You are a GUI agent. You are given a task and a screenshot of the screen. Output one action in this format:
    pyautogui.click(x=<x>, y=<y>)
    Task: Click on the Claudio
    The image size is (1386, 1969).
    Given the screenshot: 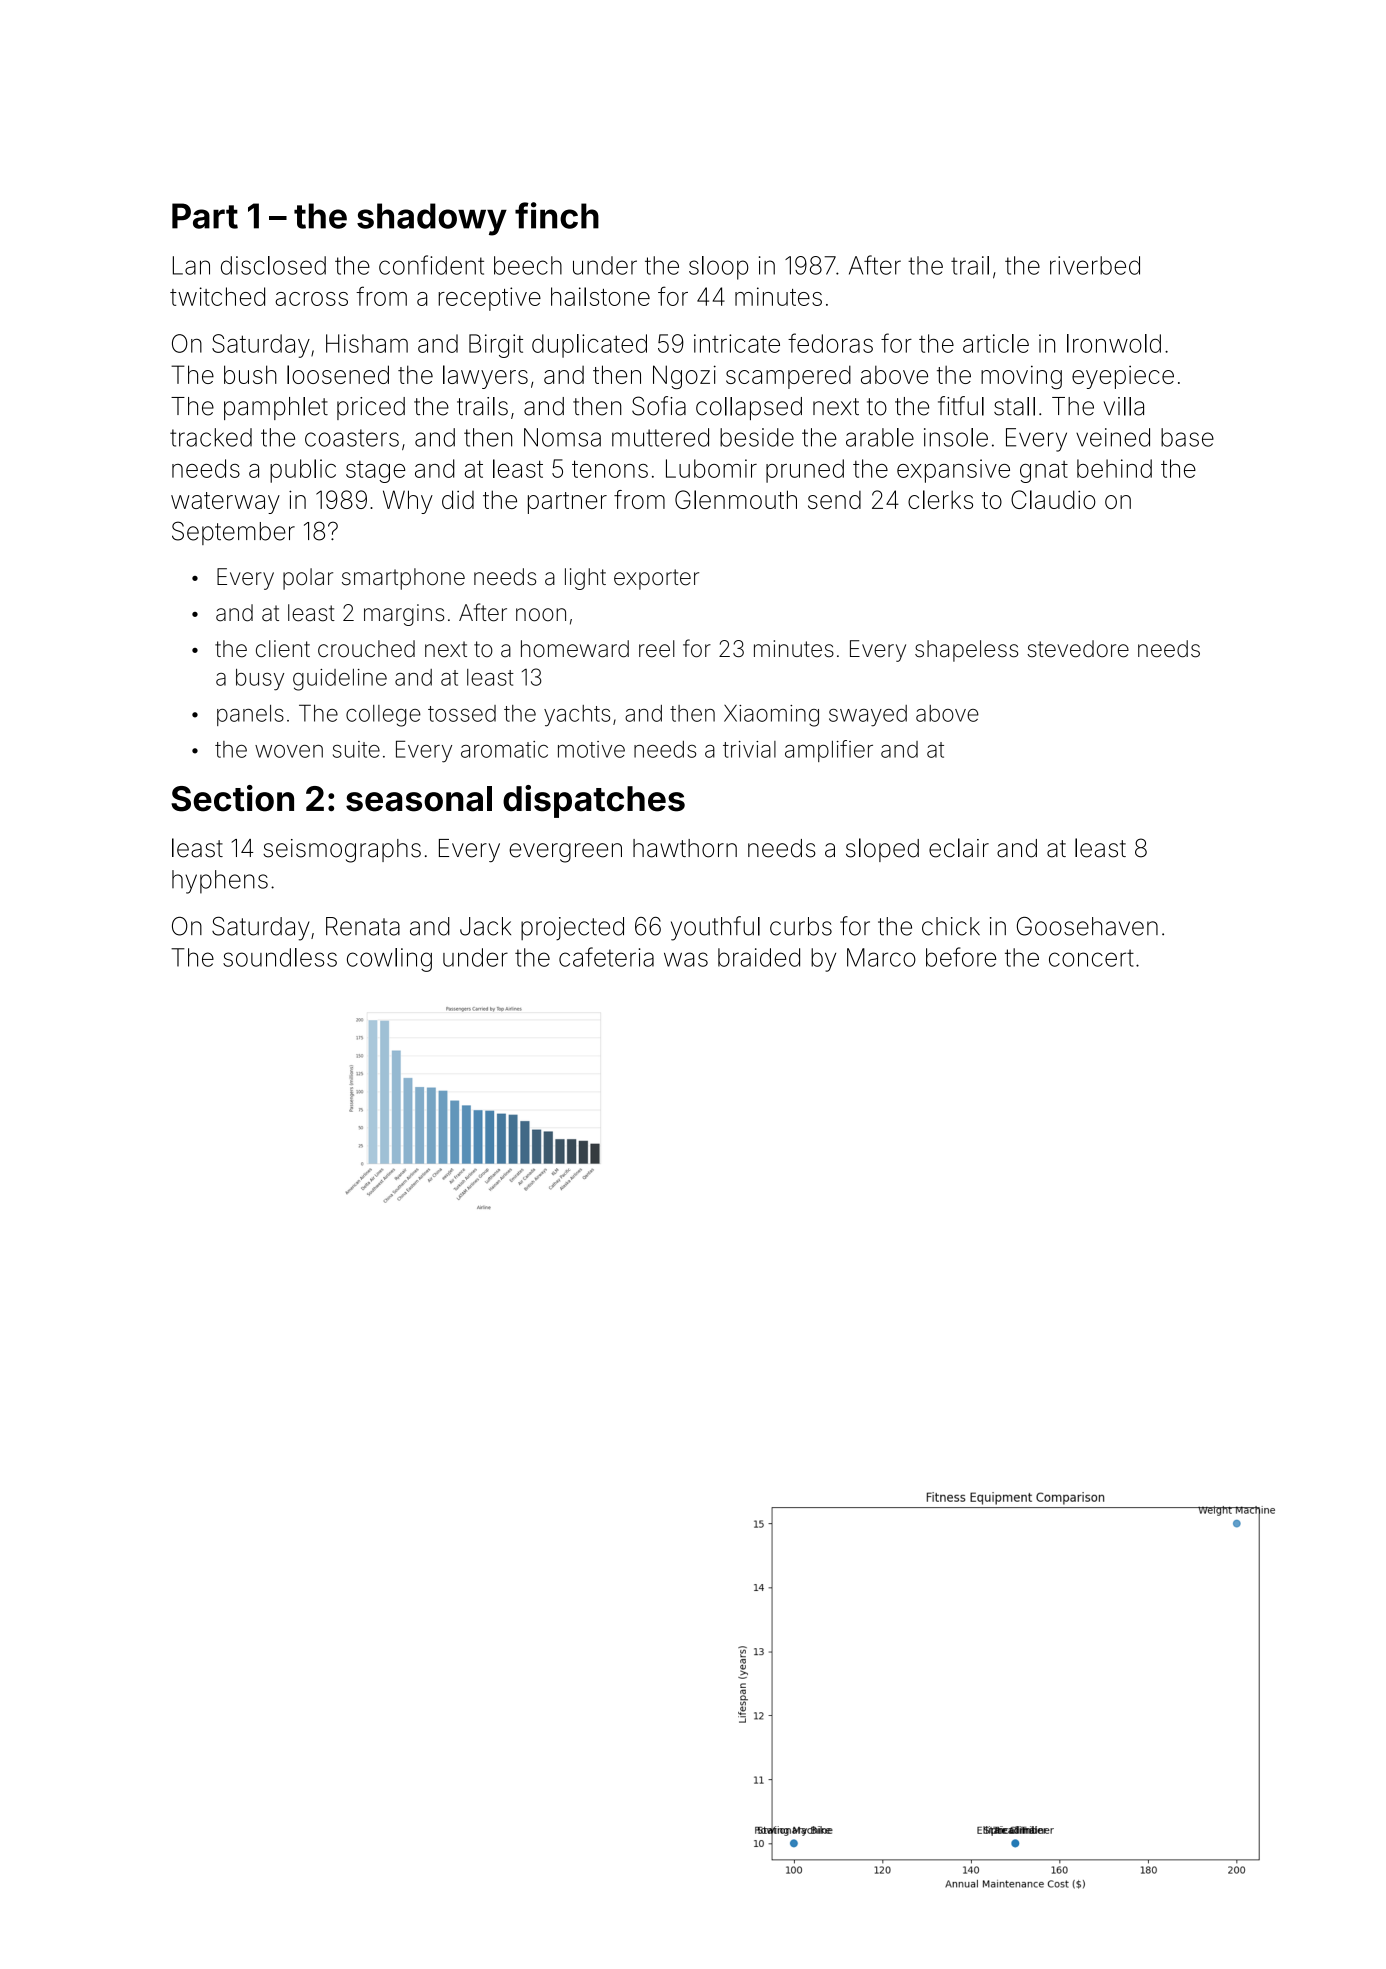 What is the action you would take?
    pyautogui.click(x=1053, y=499)
